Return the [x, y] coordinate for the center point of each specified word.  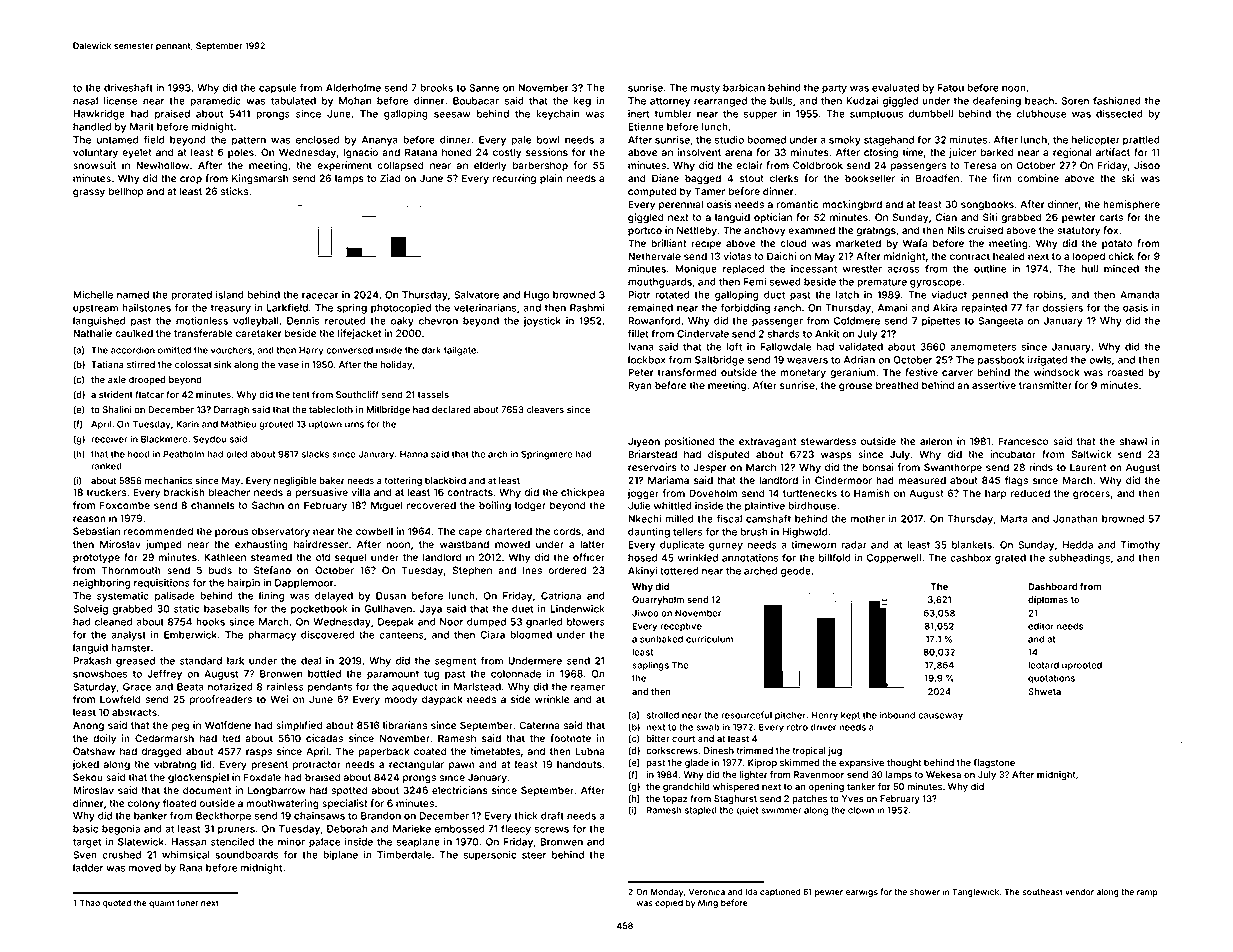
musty [705, 89]
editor [1041, 626]
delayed [334, 597]
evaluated [895, 88]
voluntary [95, 153]
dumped [486, 623]
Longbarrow [277, 791]
